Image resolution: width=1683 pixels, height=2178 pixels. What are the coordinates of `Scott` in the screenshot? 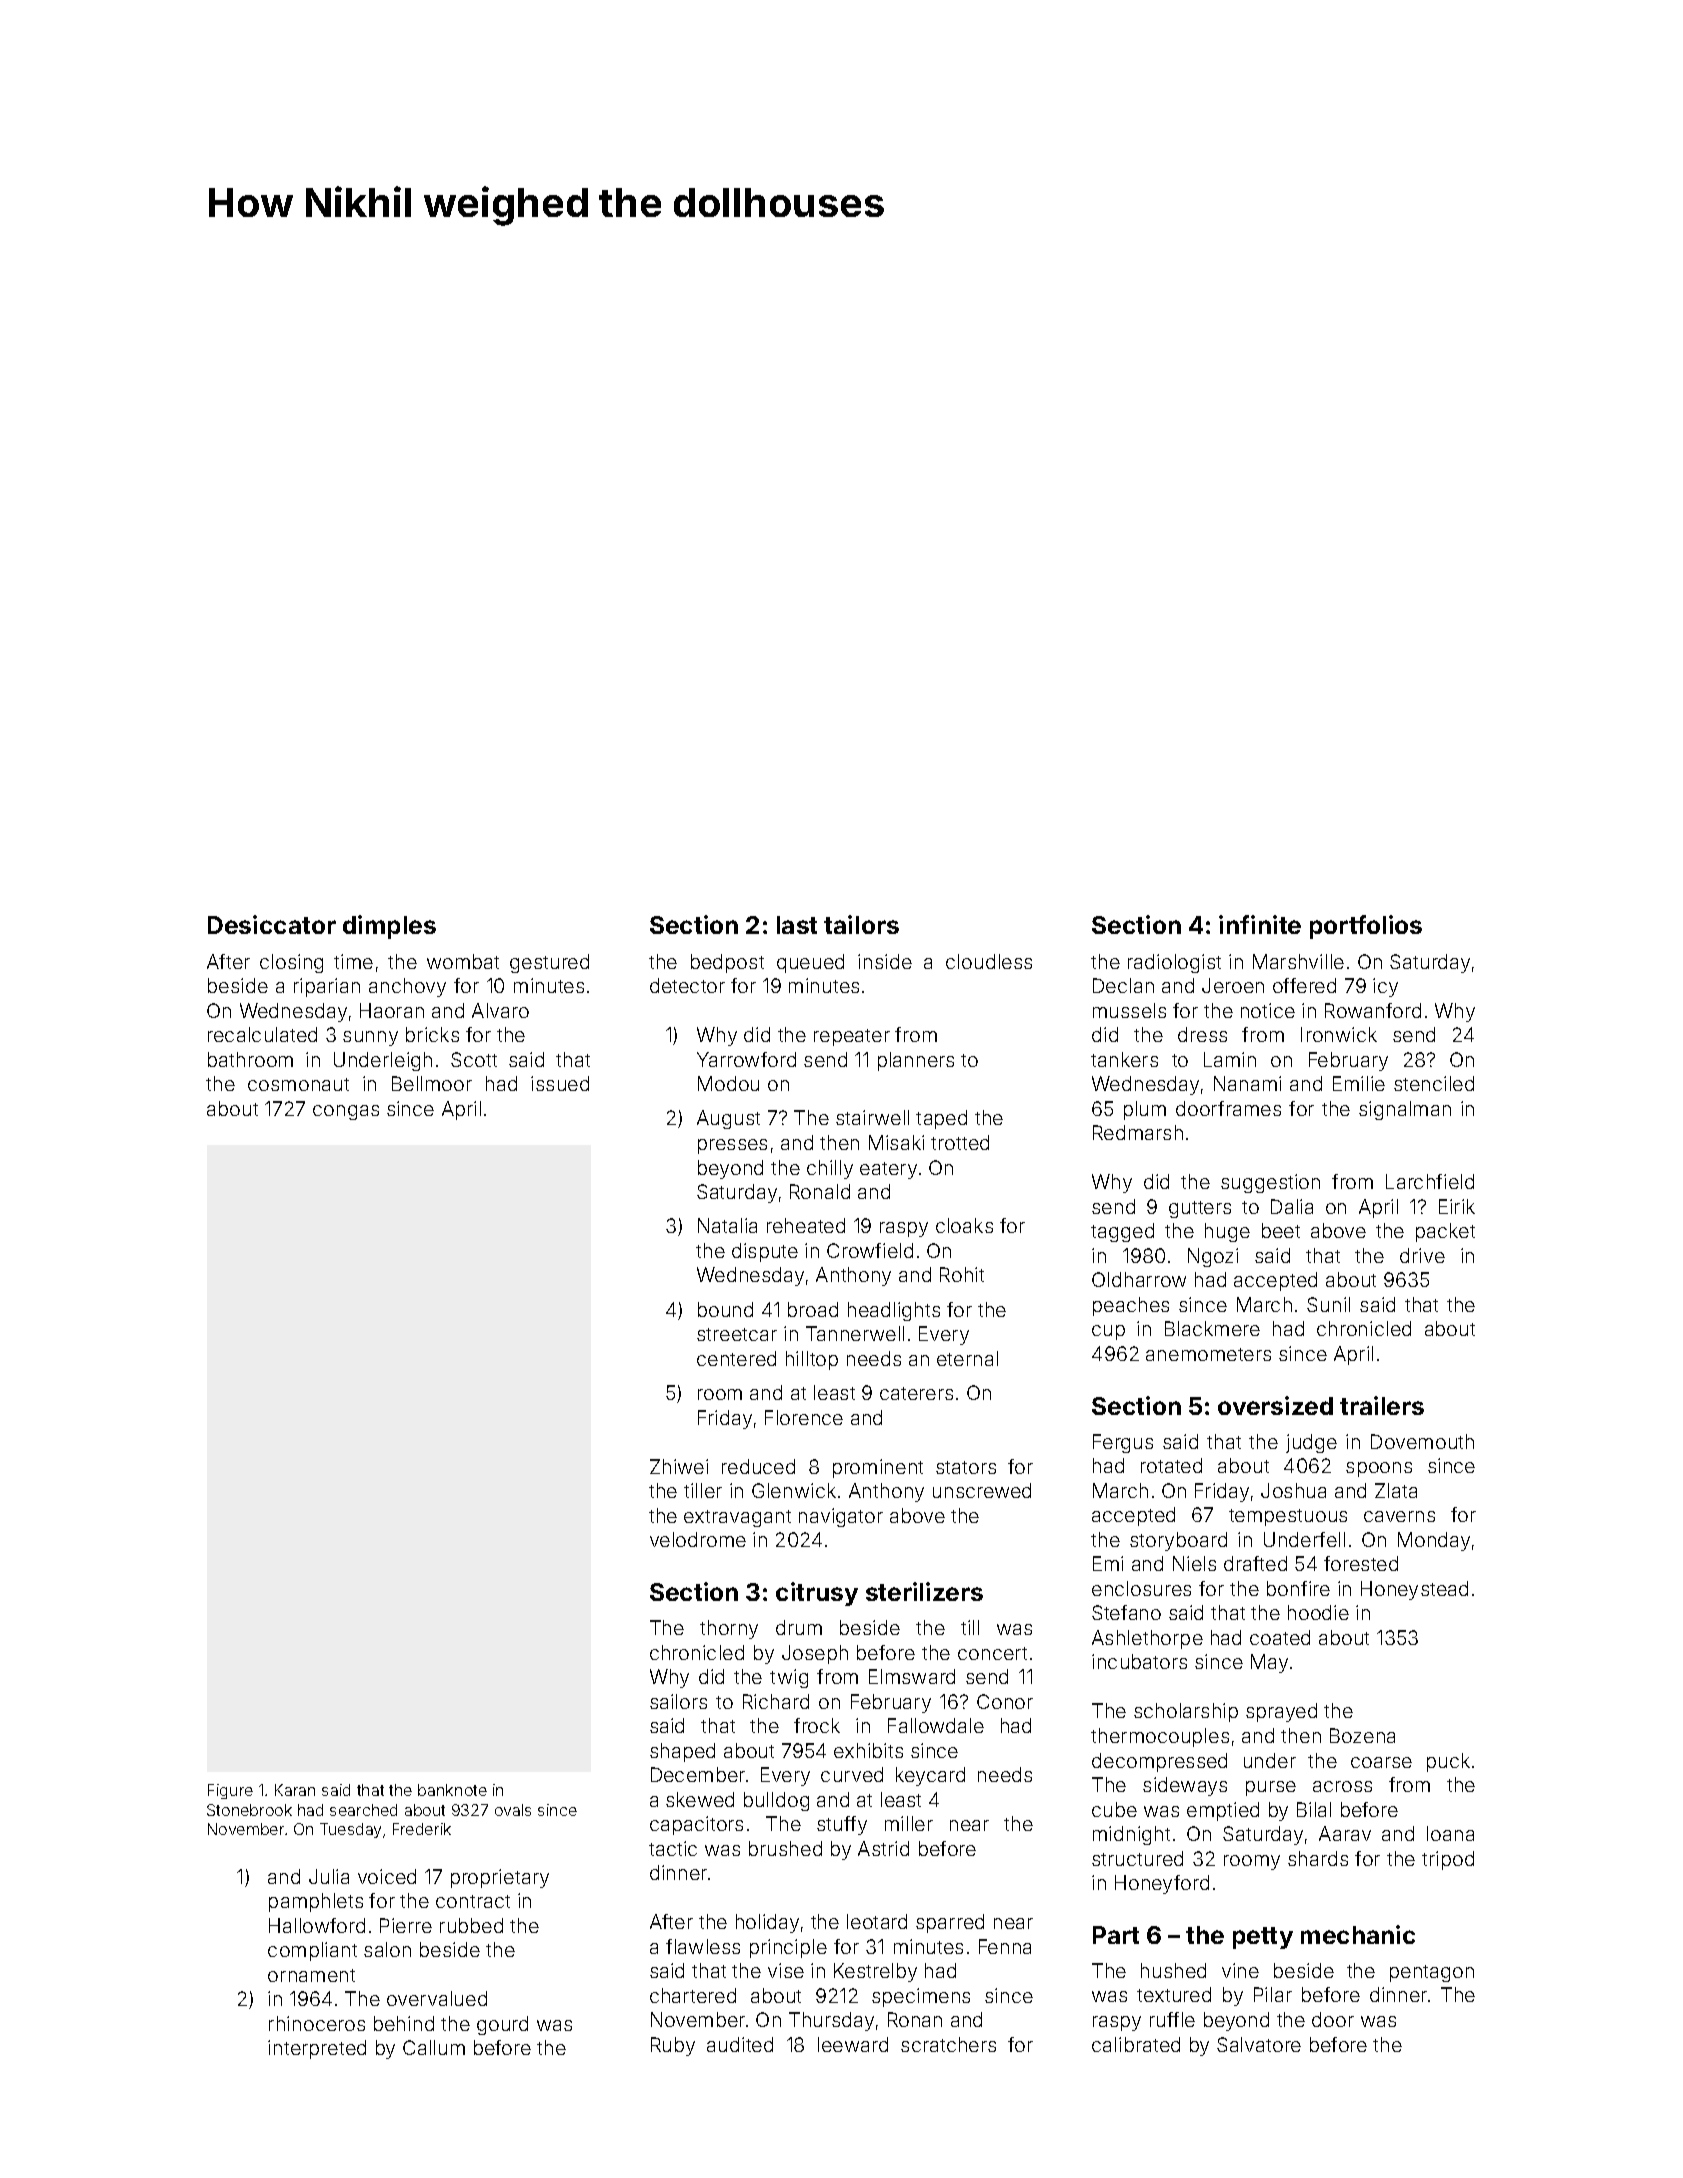 It's located at (474, 1059).
